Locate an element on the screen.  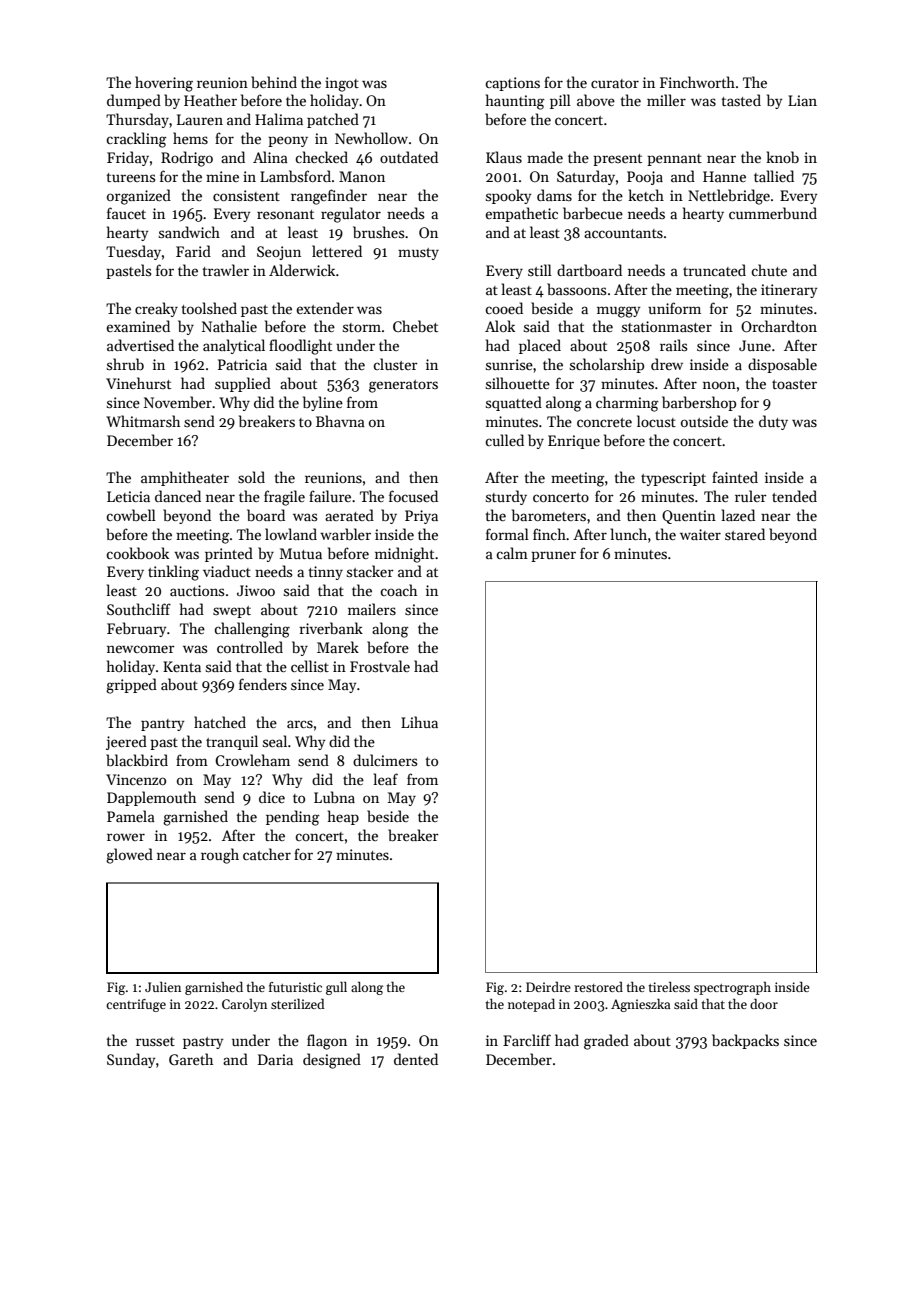
curator is located at coordinates (615, 83).
